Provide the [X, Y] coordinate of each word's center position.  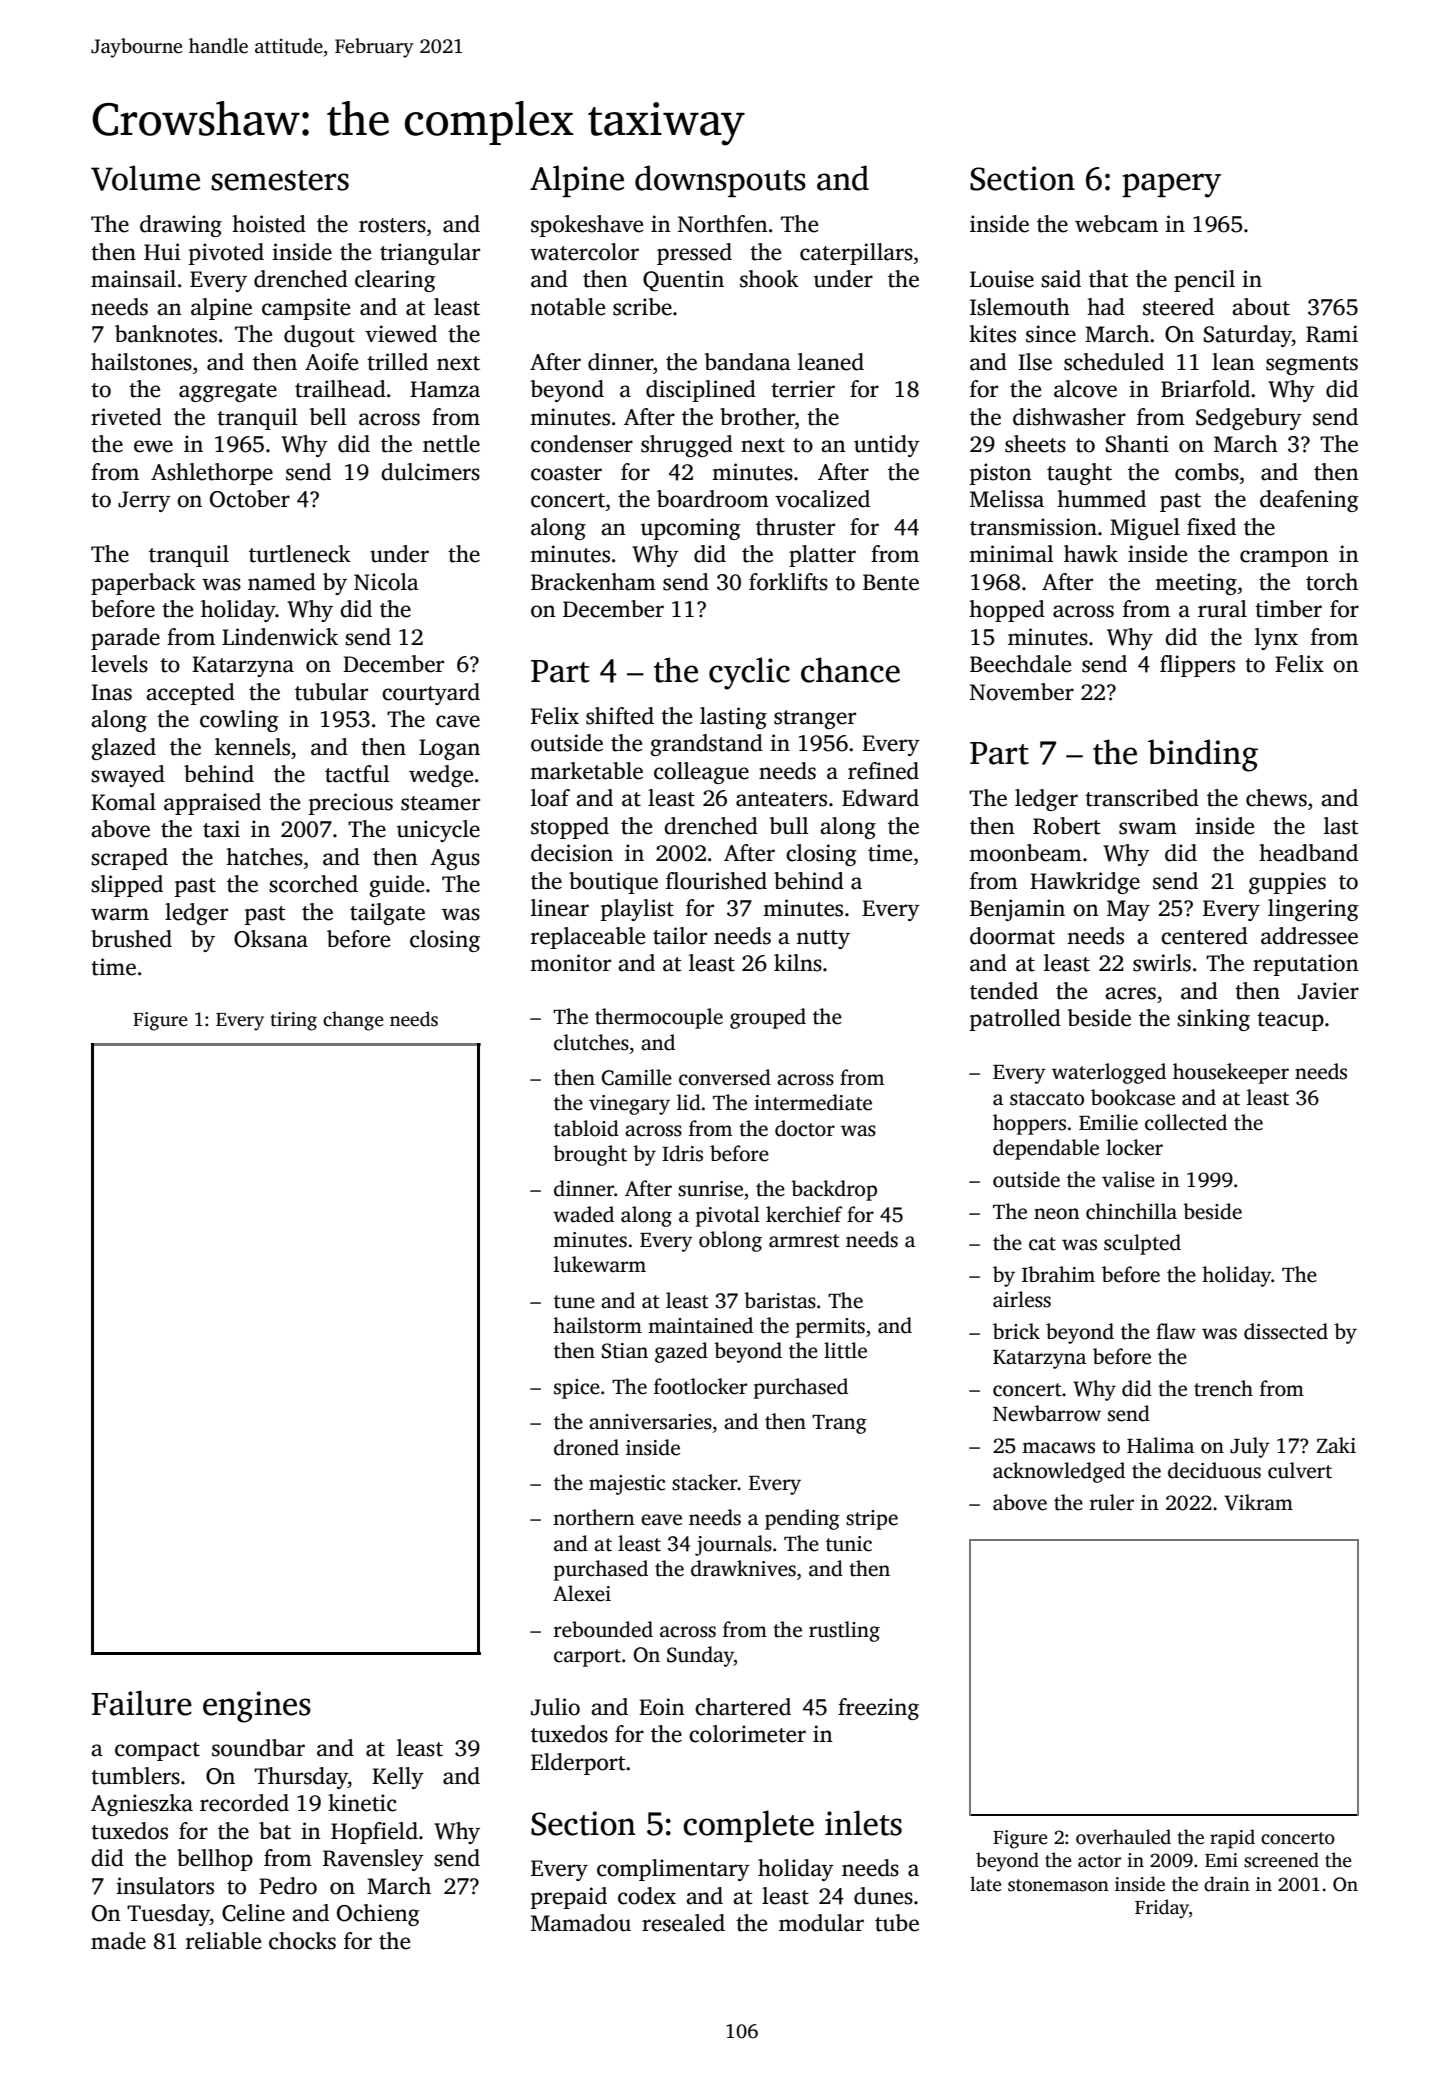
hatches [264, 857]
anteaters [781, 799]
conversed [725, 1077]
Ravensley [373, 1860]
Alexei [582, 1593]
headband [1308, 853]
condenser [582, 444]
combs [1207, 472]
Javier [1328, 991]
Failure [141, 1703]
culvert [1300, 1470]
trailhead [340, 389]
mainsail [133, 279]
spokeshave [587, 226]
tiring [294, 1021]
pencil [1204, 281]
